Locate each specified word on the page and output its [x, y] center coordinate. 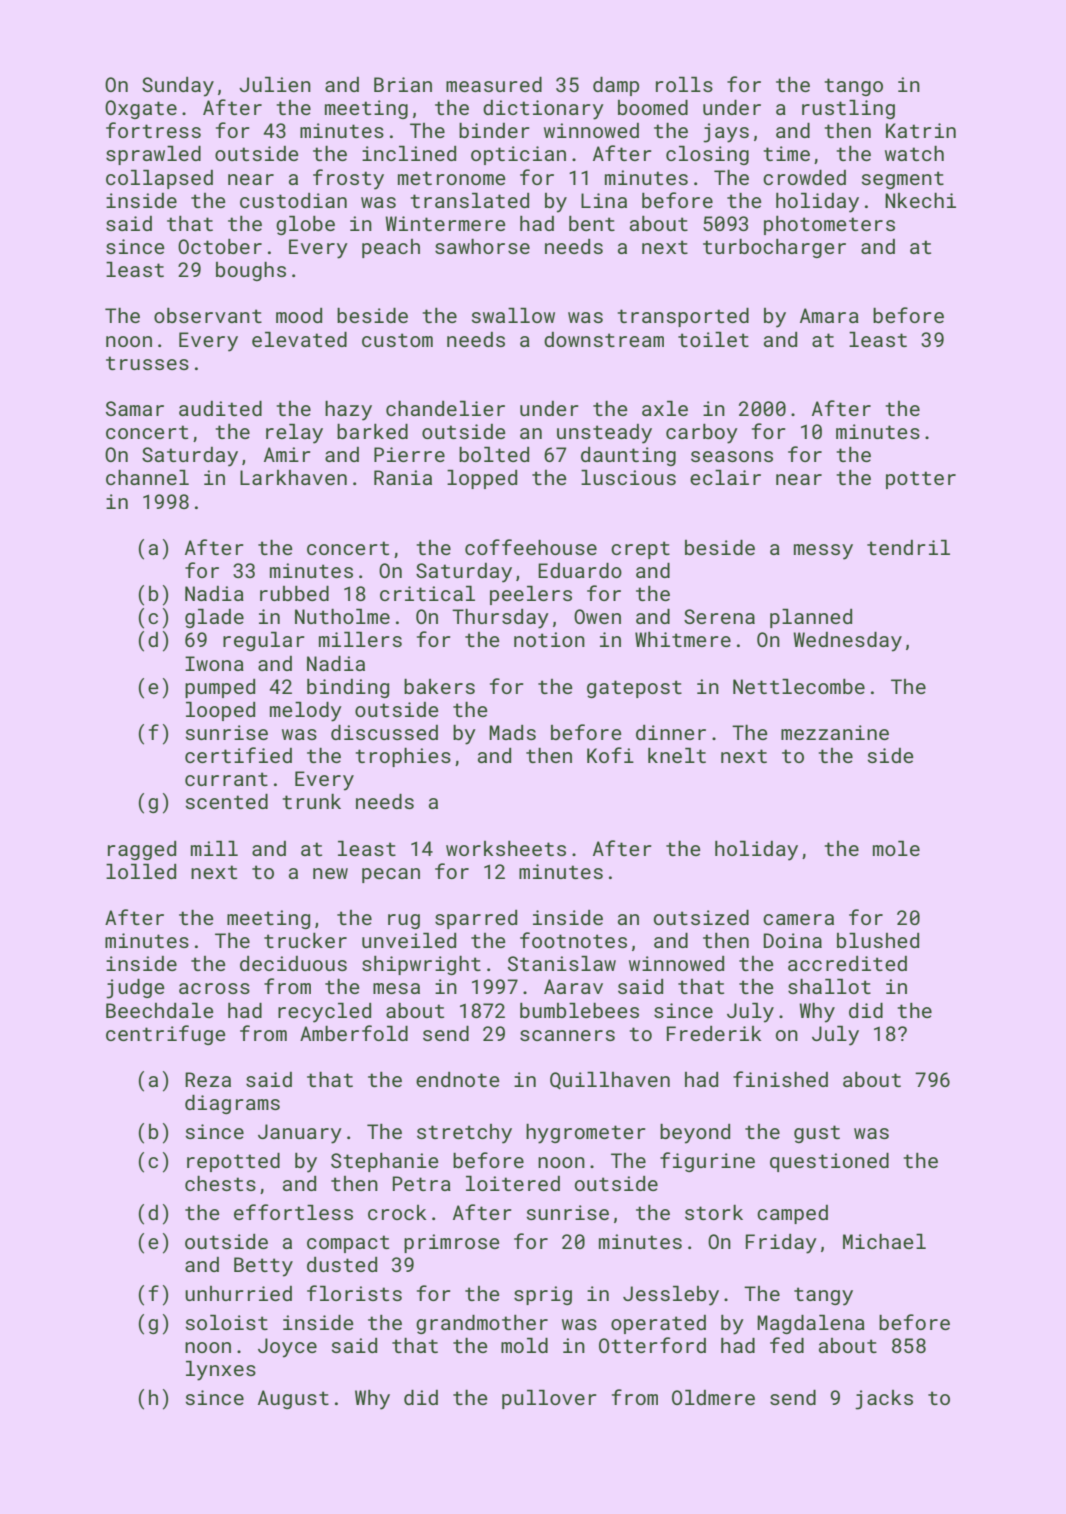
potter [921, 480]
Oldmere [713, 1397]
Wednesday [847, 642]
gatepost [634, 689]
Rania [403, 477]
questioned [829, 1162]
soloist [227, 1322]
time [787, 153]
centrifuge [166, 1035]
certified [238, 755]
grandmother [482, 1324]
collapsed [159, 179]
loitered [513, 1183]
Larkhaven [293, 477]
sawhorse [482, 246]
